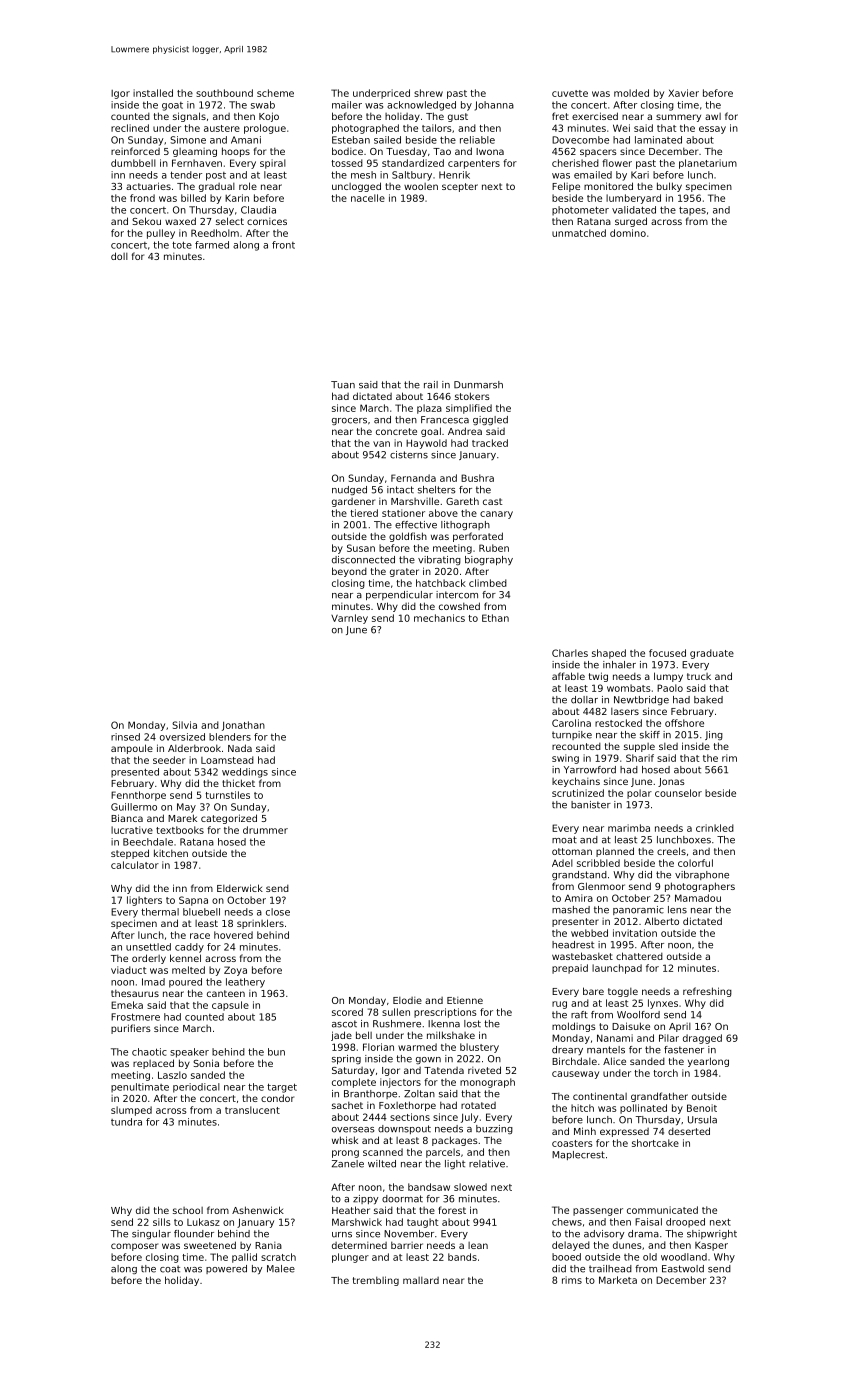 The height and width of the screenshot is (1400, 849). I want to click on woolen, so click(421, 186).
